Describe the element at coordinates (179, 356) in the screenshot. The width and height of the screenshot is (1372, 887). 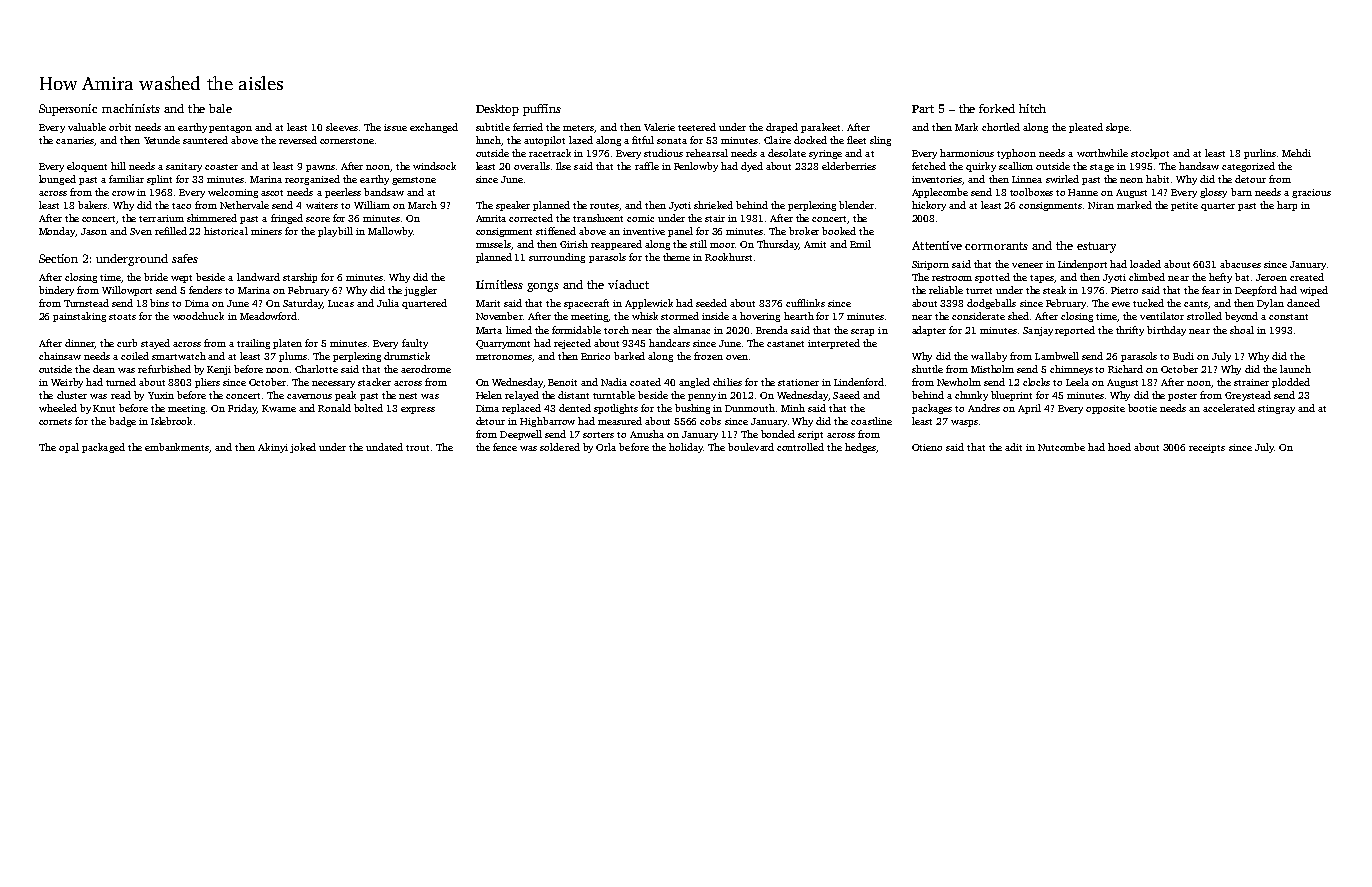
I see `smartwatch` at that location.
